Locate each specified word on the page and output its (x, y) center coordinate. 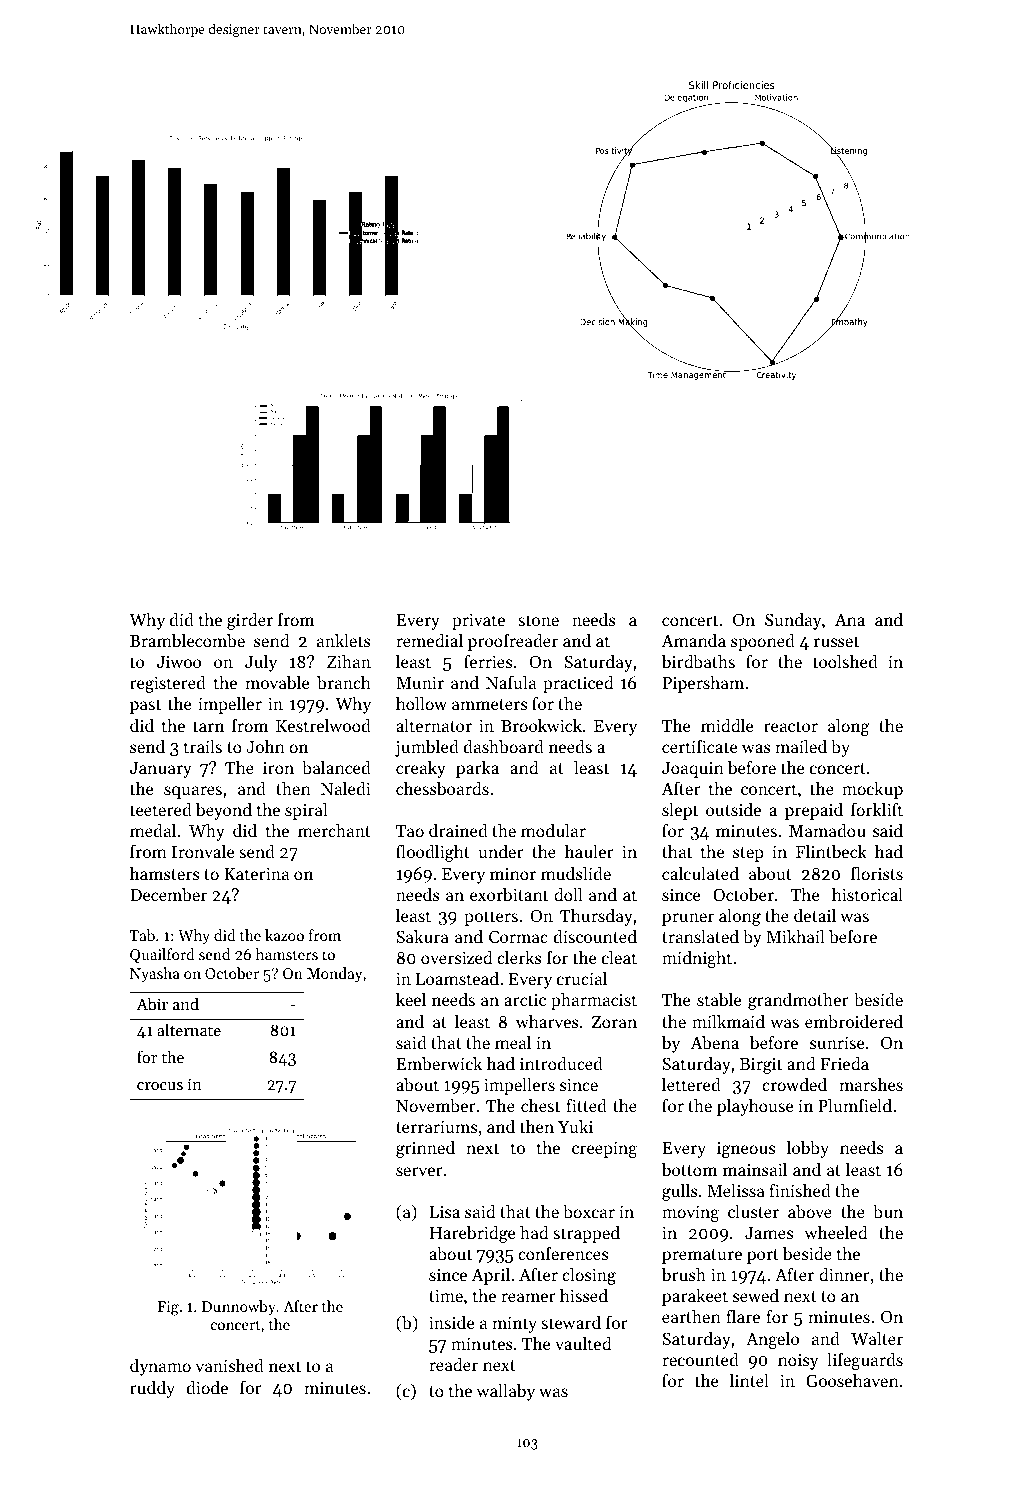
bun (888, 1211)
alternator (434, 725)
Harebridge (472, 1234)
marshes (871, 1084)
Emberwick (439, 1063)
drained (458, 830)
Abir (152, 1003)
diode (207, 1387)
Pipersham (703, 684)
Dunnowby (239, 1308)
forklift (877, 809)
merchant (334, 830)
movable (277, 682)
